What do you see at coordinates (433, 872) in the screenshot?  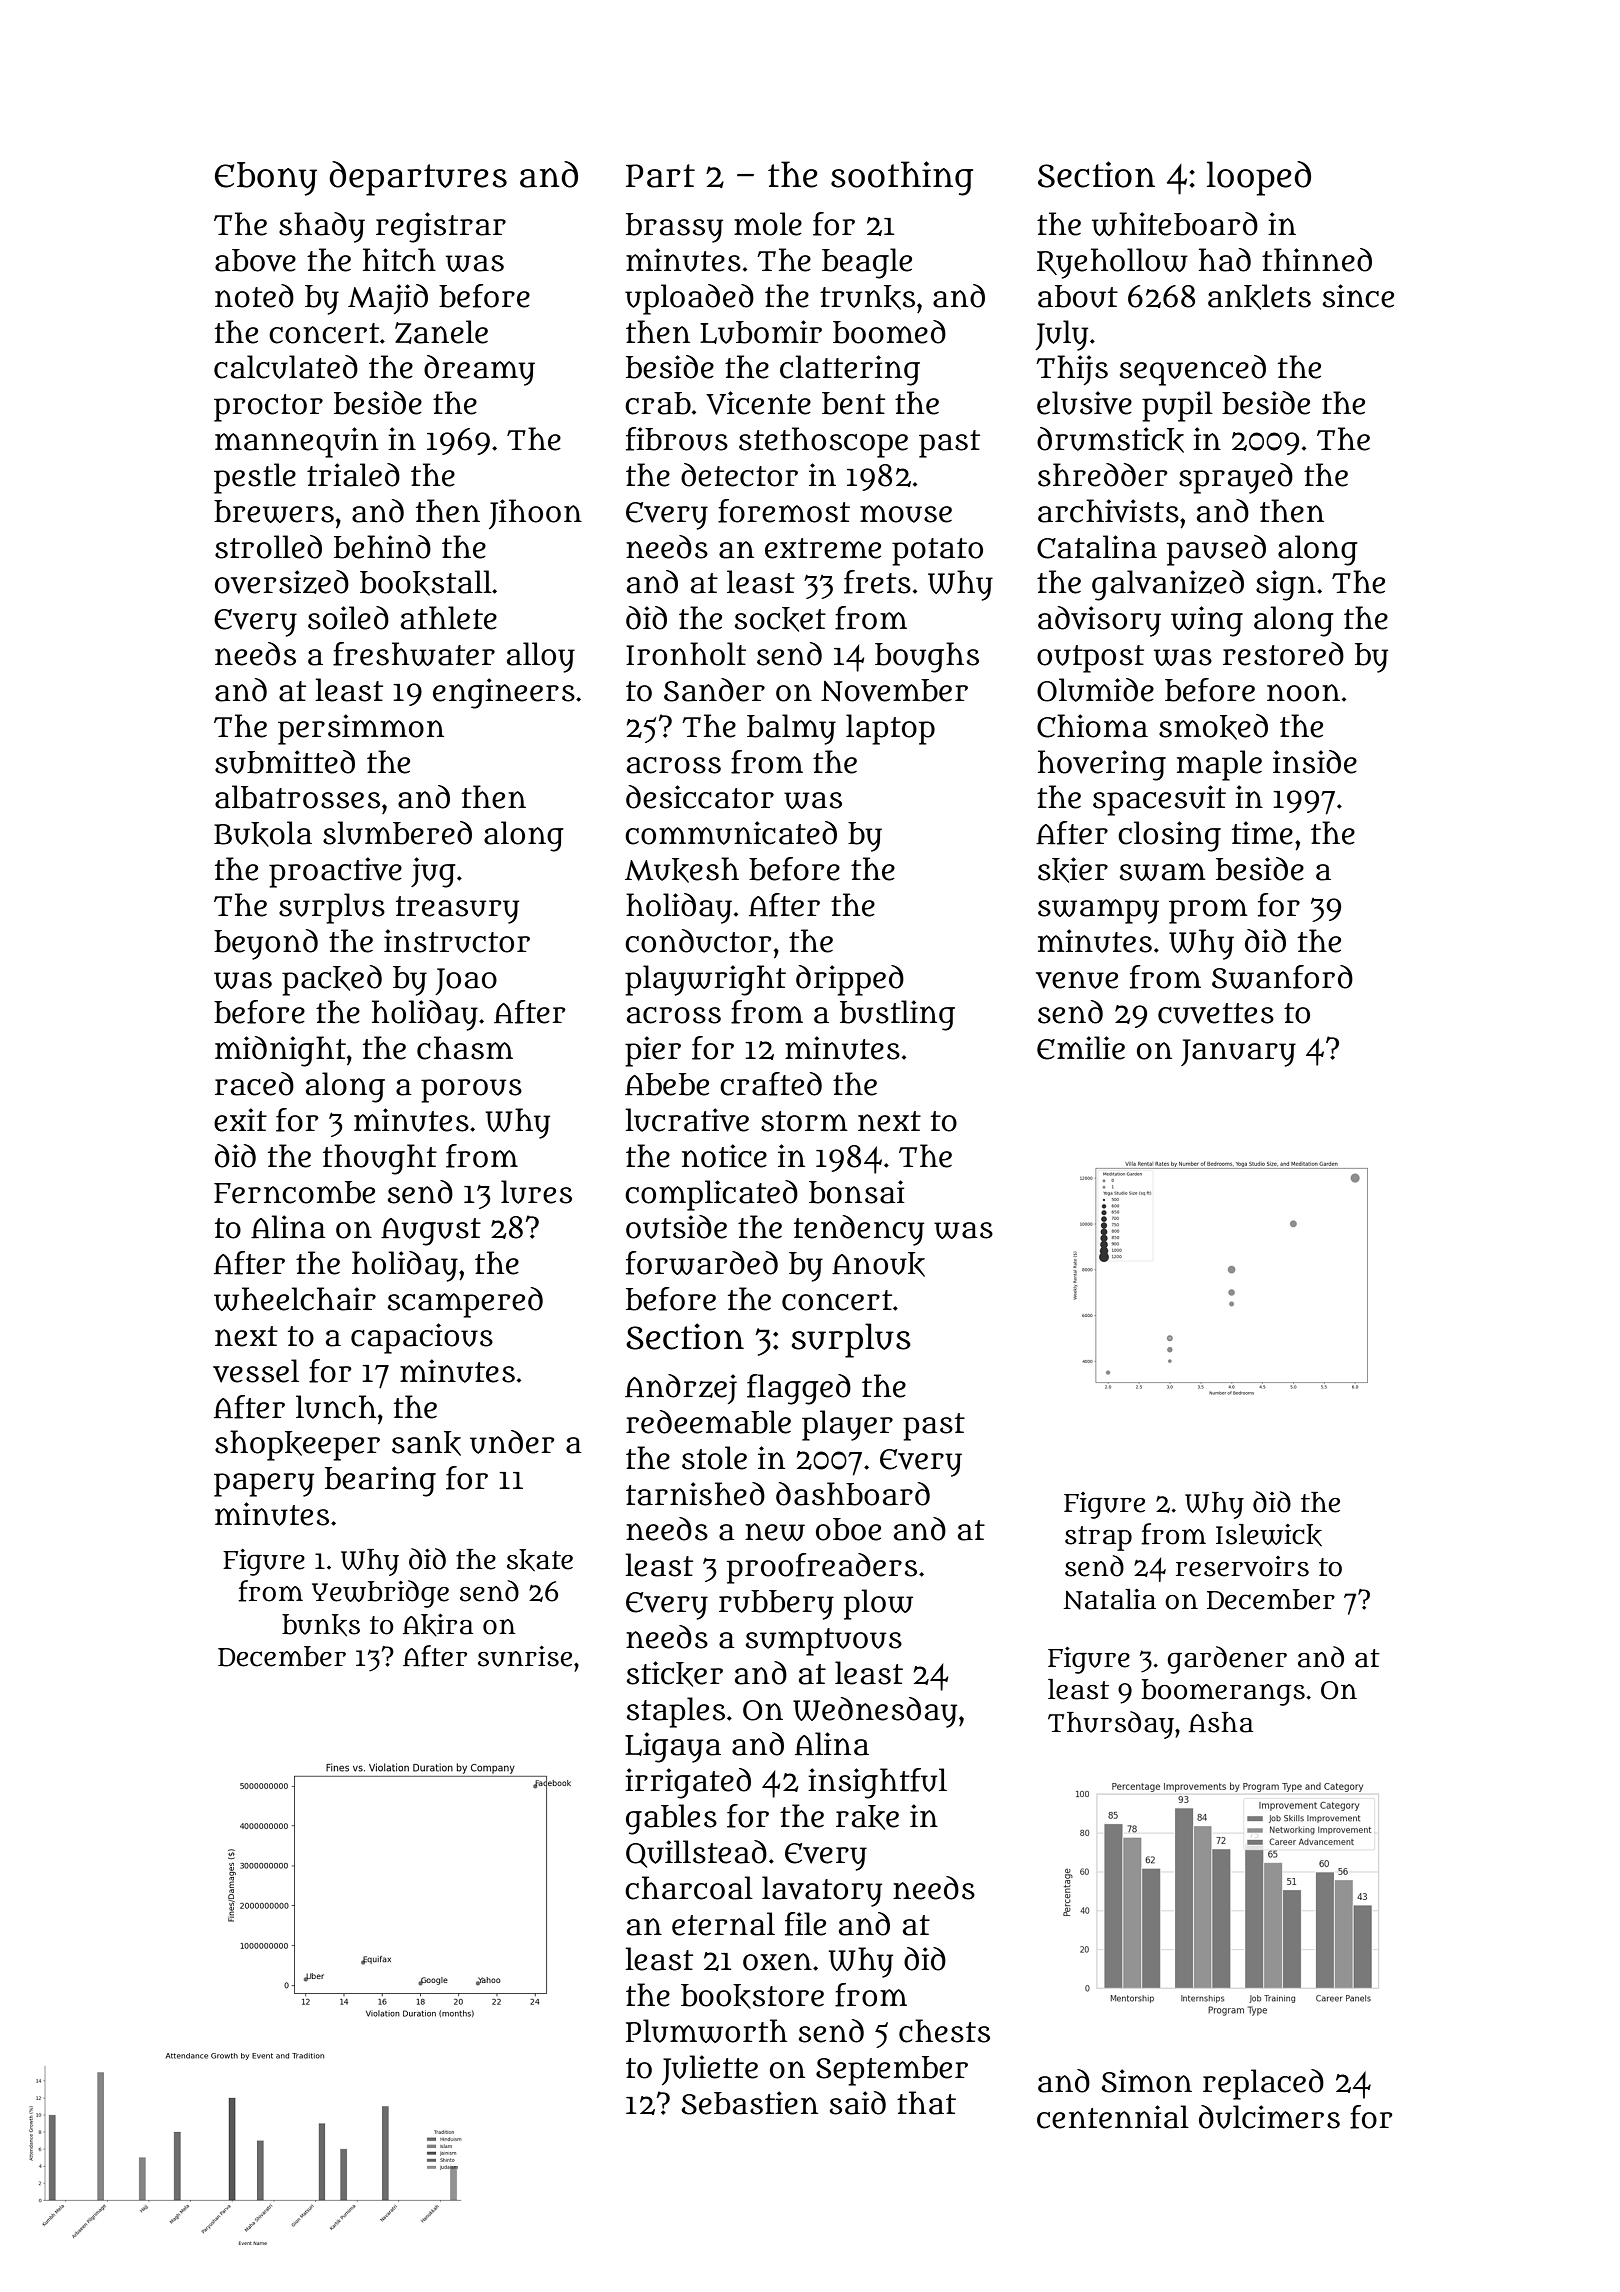 I see `jug` at bounding box center [433, 872].
